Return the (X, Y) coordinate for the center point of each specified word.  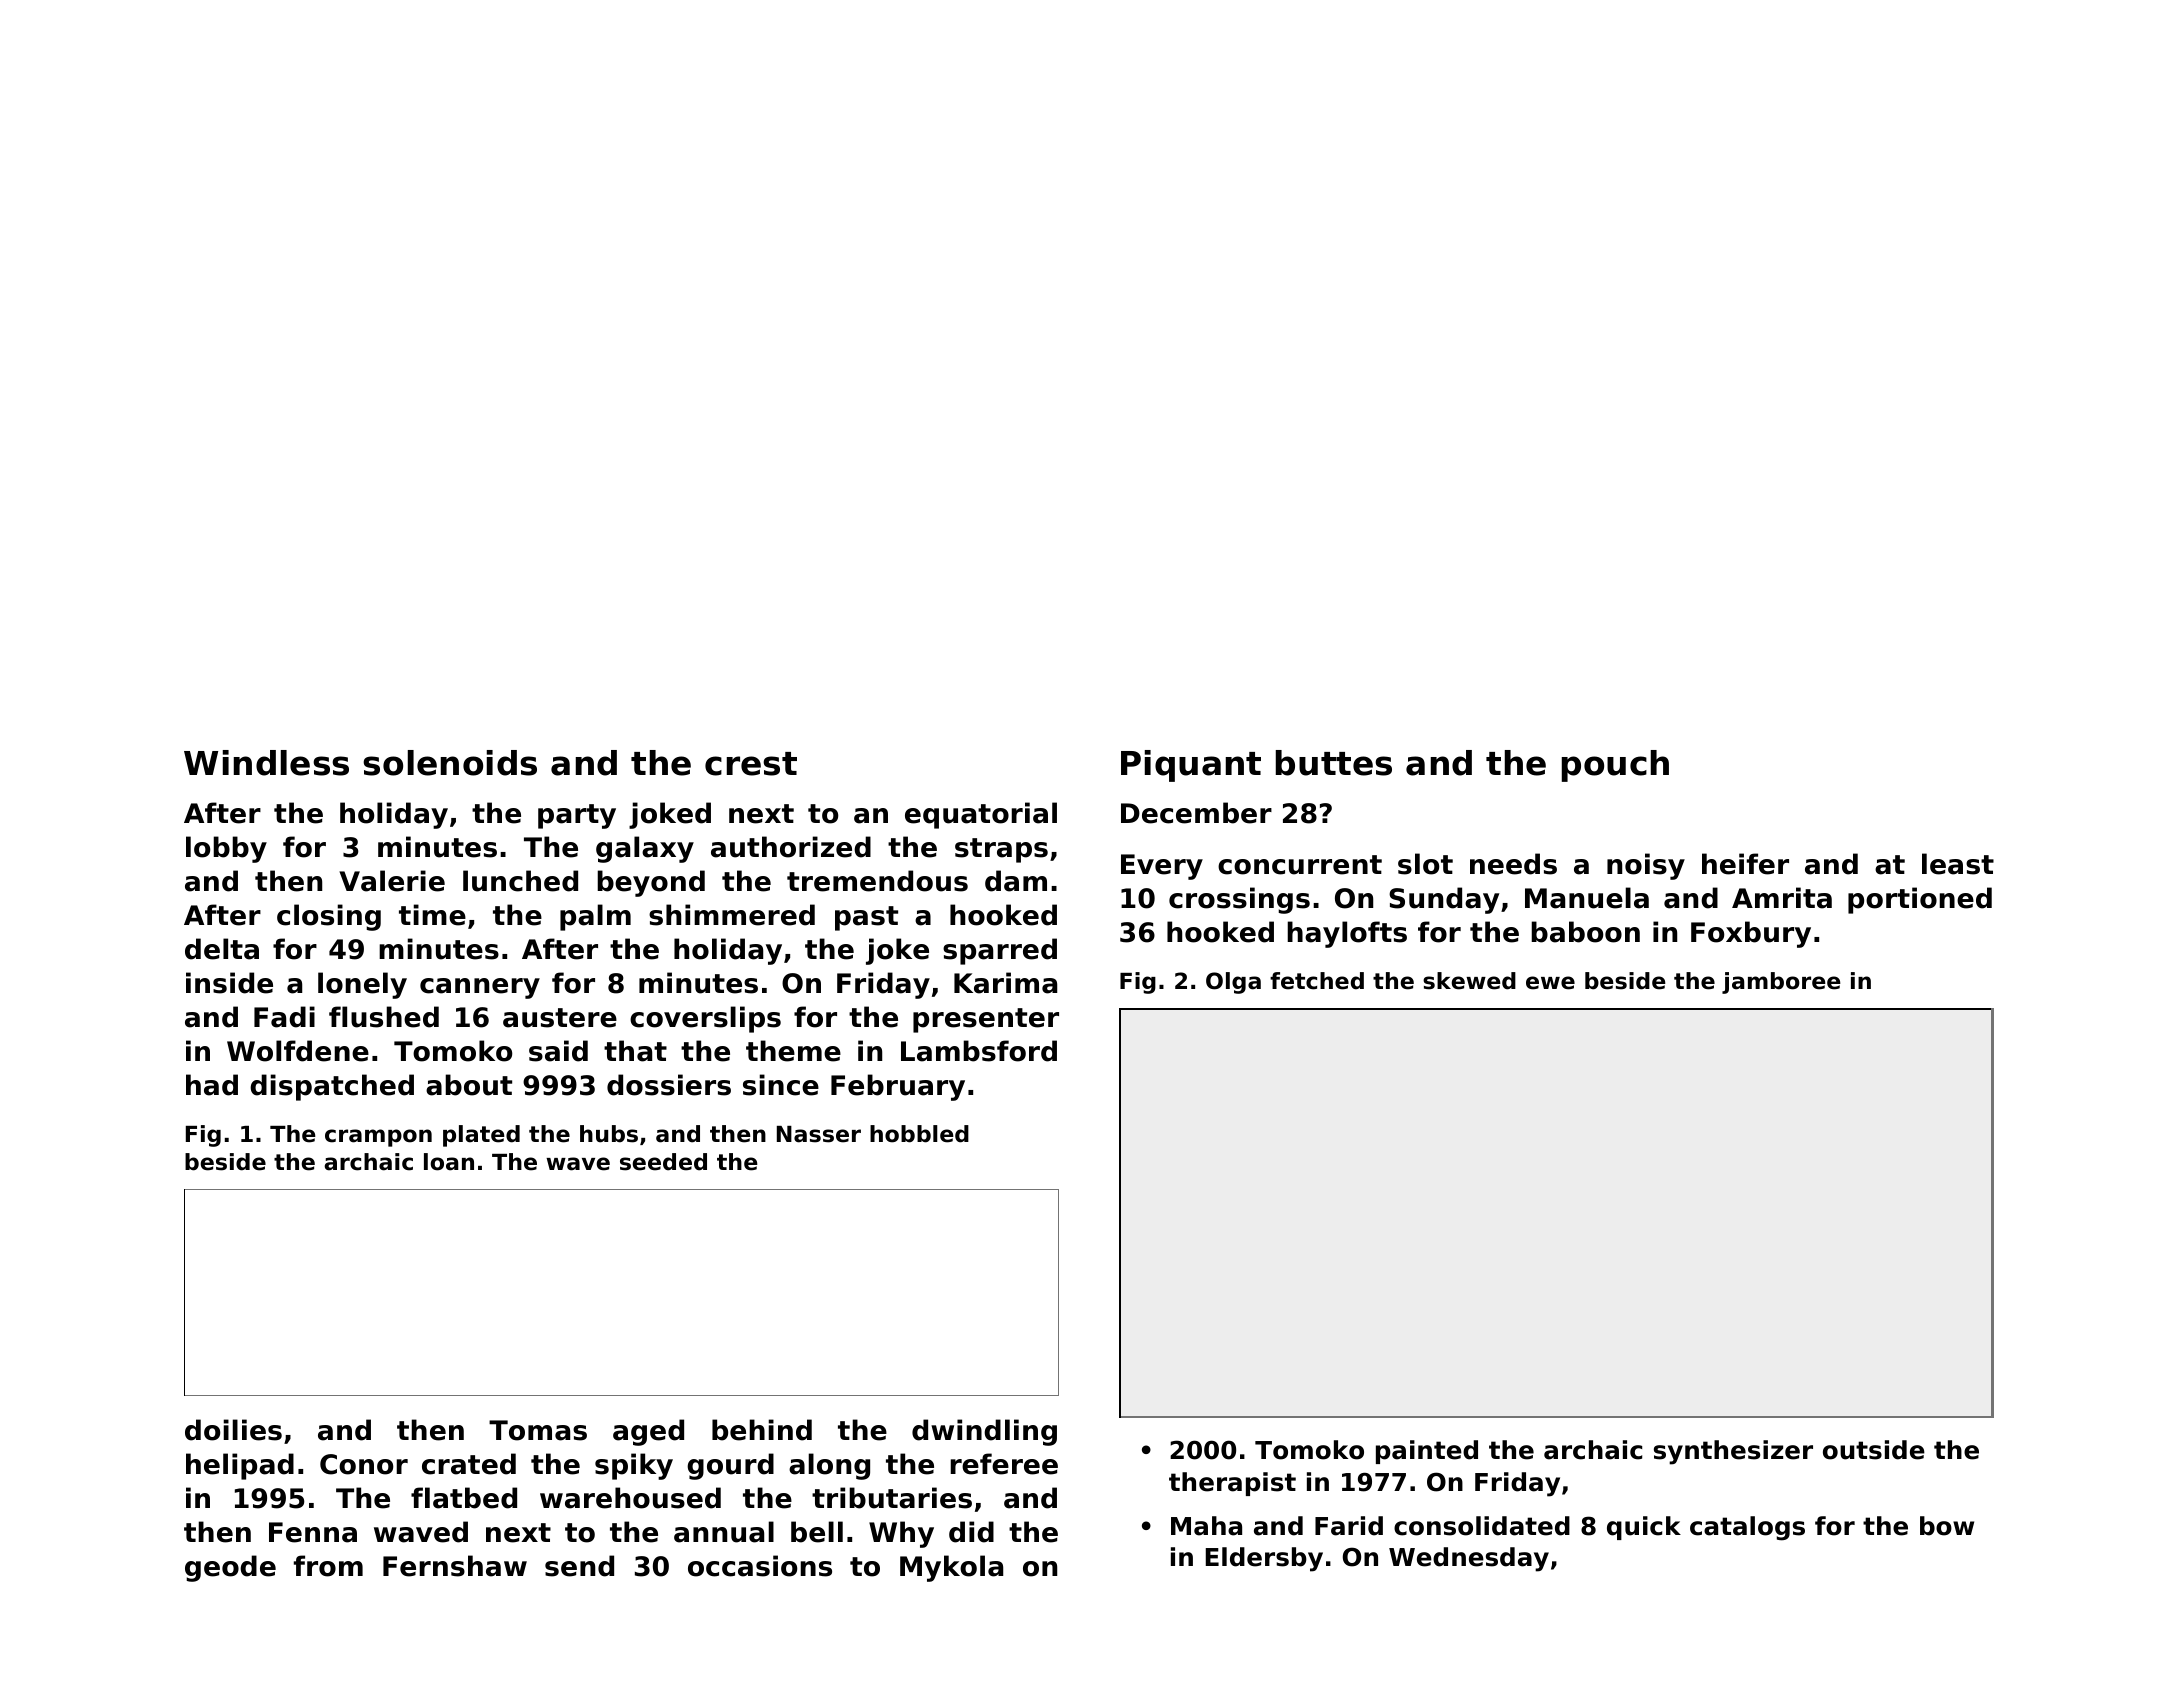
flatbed (464, 1498)
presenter (986, 1020)
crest (751, 764)
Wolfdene (298, 1051)
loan (449, 1162)
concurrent (1300, 865)
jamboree (1781, 983)
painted (1427, 1452)
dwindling (984, 1432)
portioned (1920, 900)
